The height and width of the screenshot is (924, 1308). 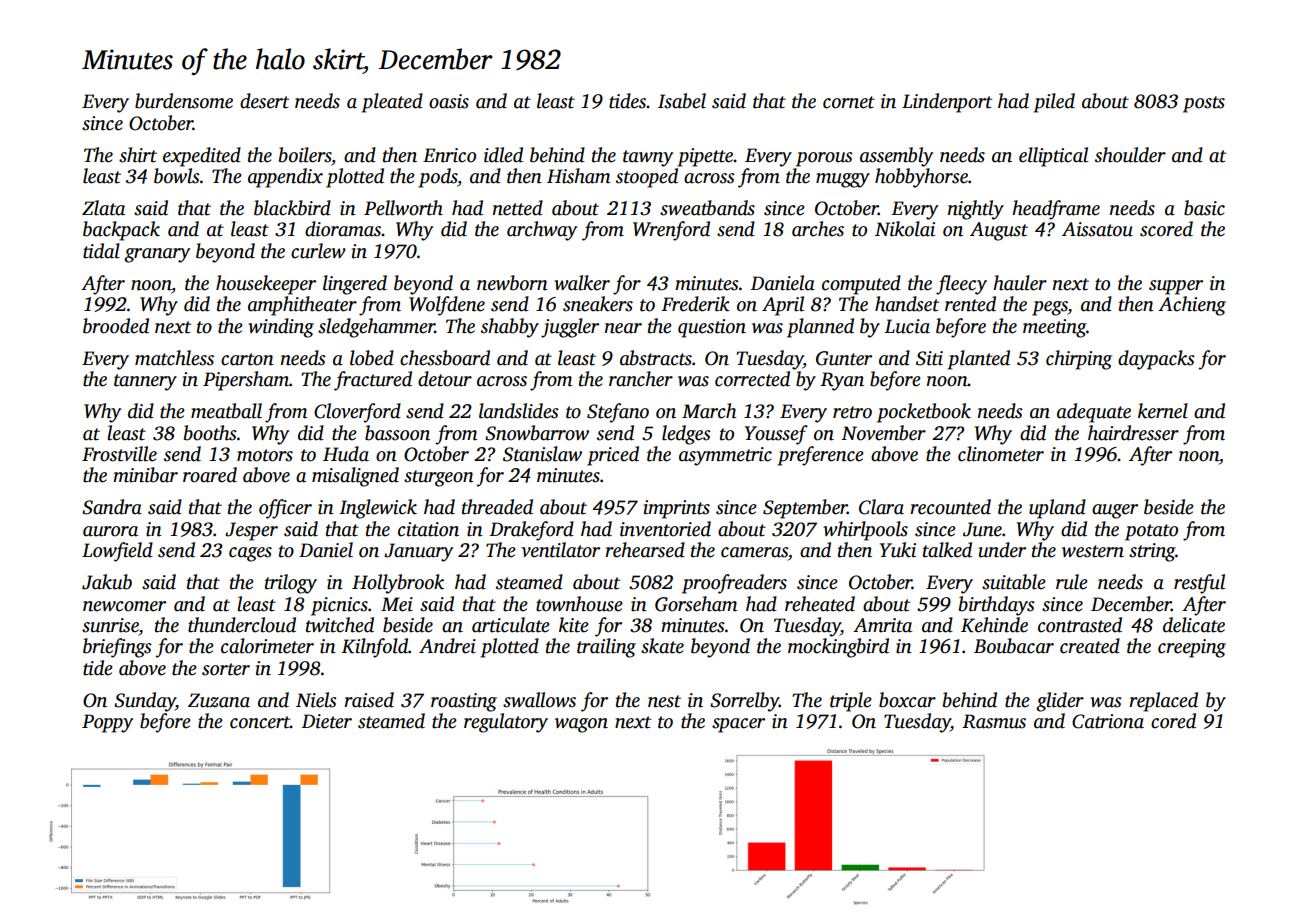 I want to click on Hollybrook, so click(x=398, y=584).
